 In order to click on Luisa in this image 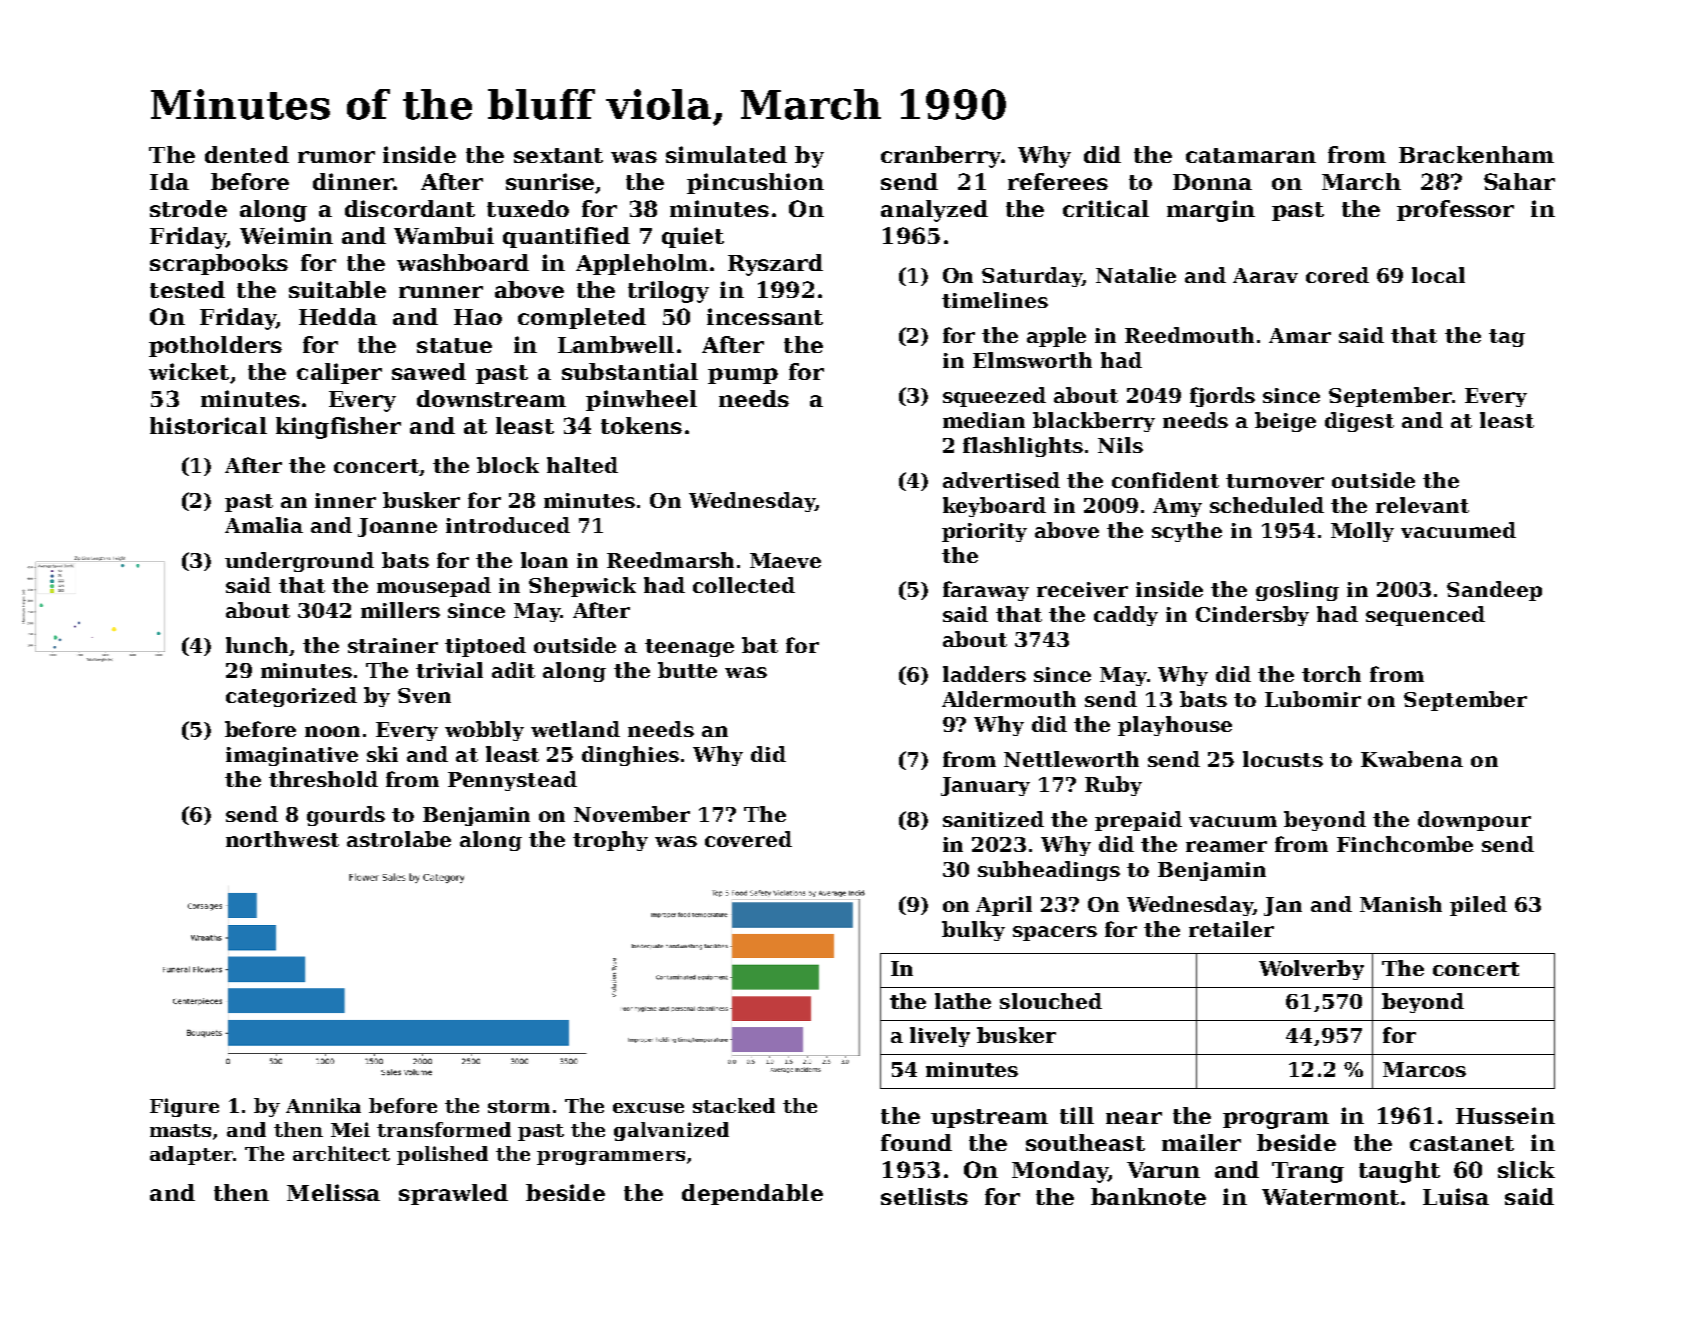, I will do `click(1456, 1196)`.
